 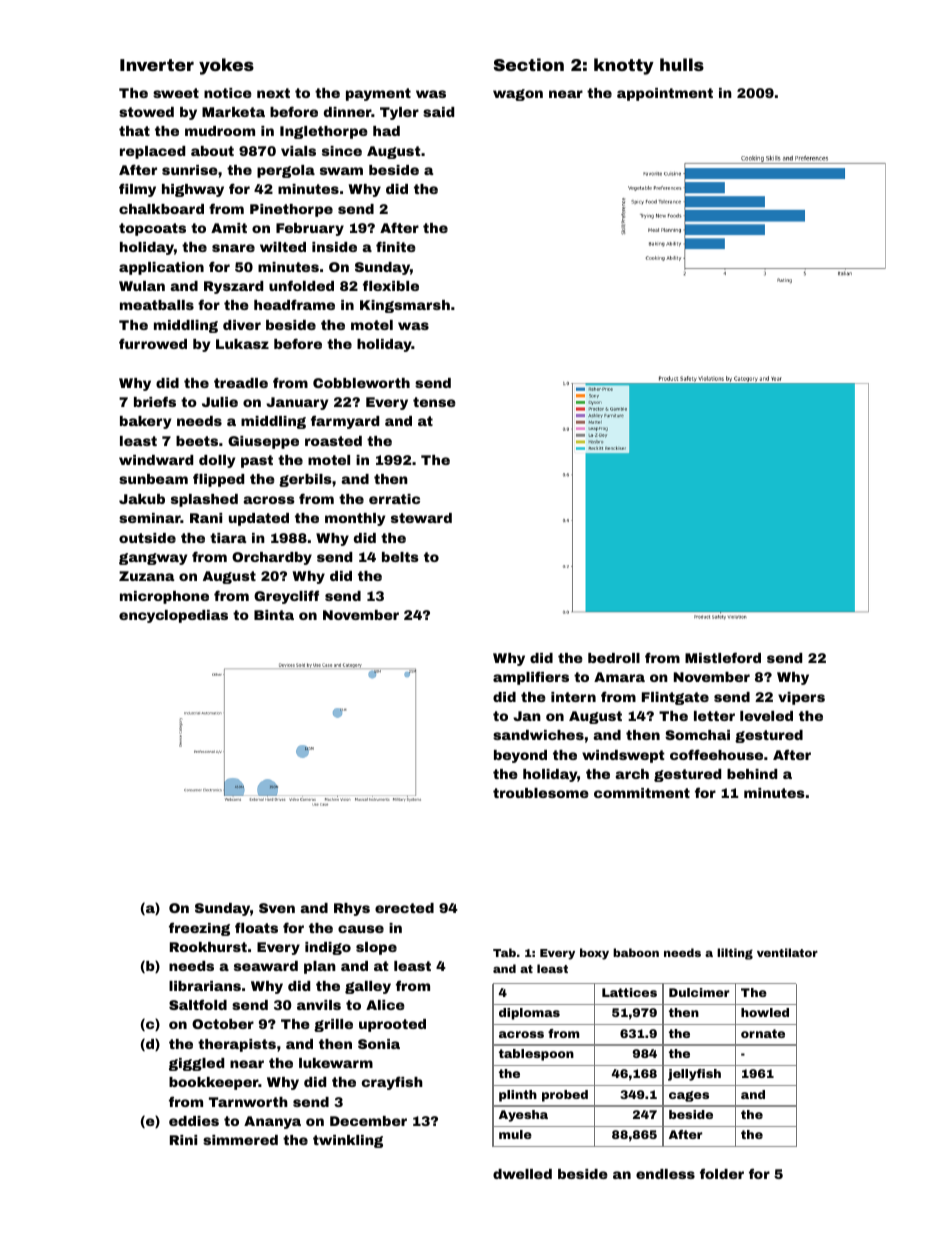 What do you see at coordinates (226, 66) in the page?
I see `yokes` at bounding box center [226, 66].
